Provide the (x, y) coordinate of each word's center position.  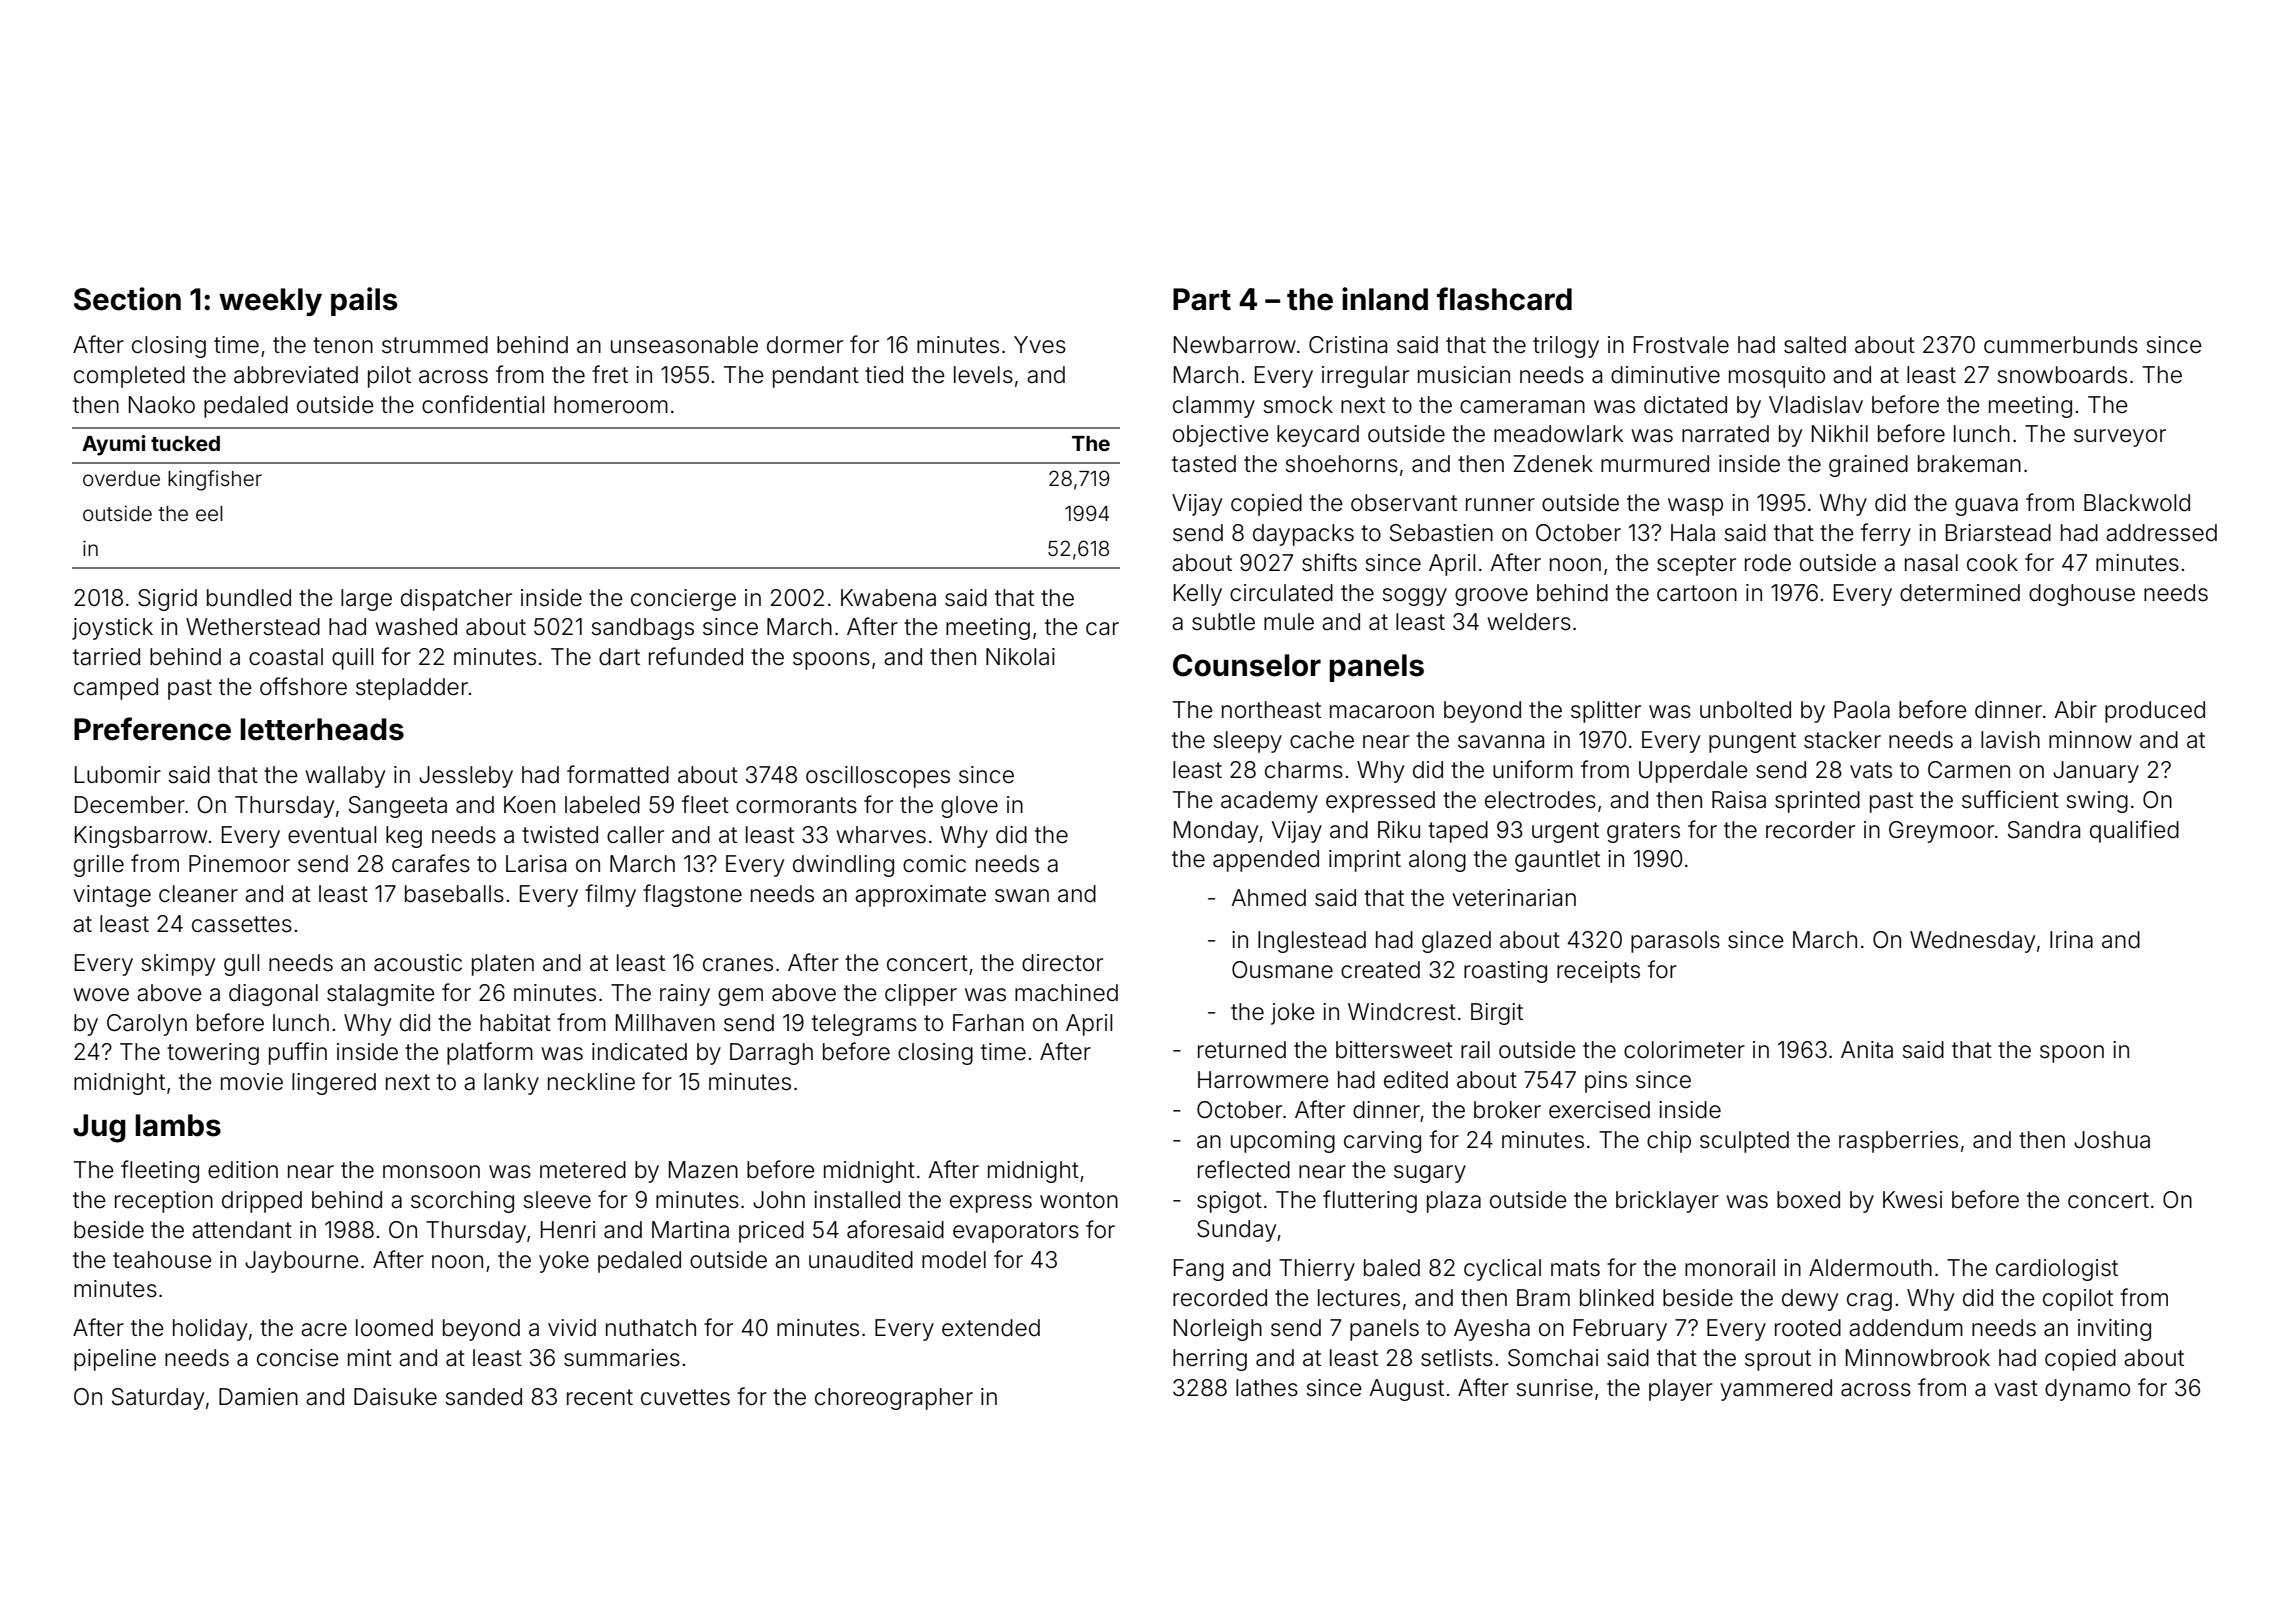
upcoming (1283, 1142)
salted (1815, 345)
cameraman (1522, 407)
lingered (334, 1084)
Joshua (2112, 1140)
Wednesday (1972, 942)
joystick (112, 629)
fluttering (1370, 1201)
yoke (564, 1262)
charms (1304, 770)
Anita (1867, 1050)
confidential (483, 404)
